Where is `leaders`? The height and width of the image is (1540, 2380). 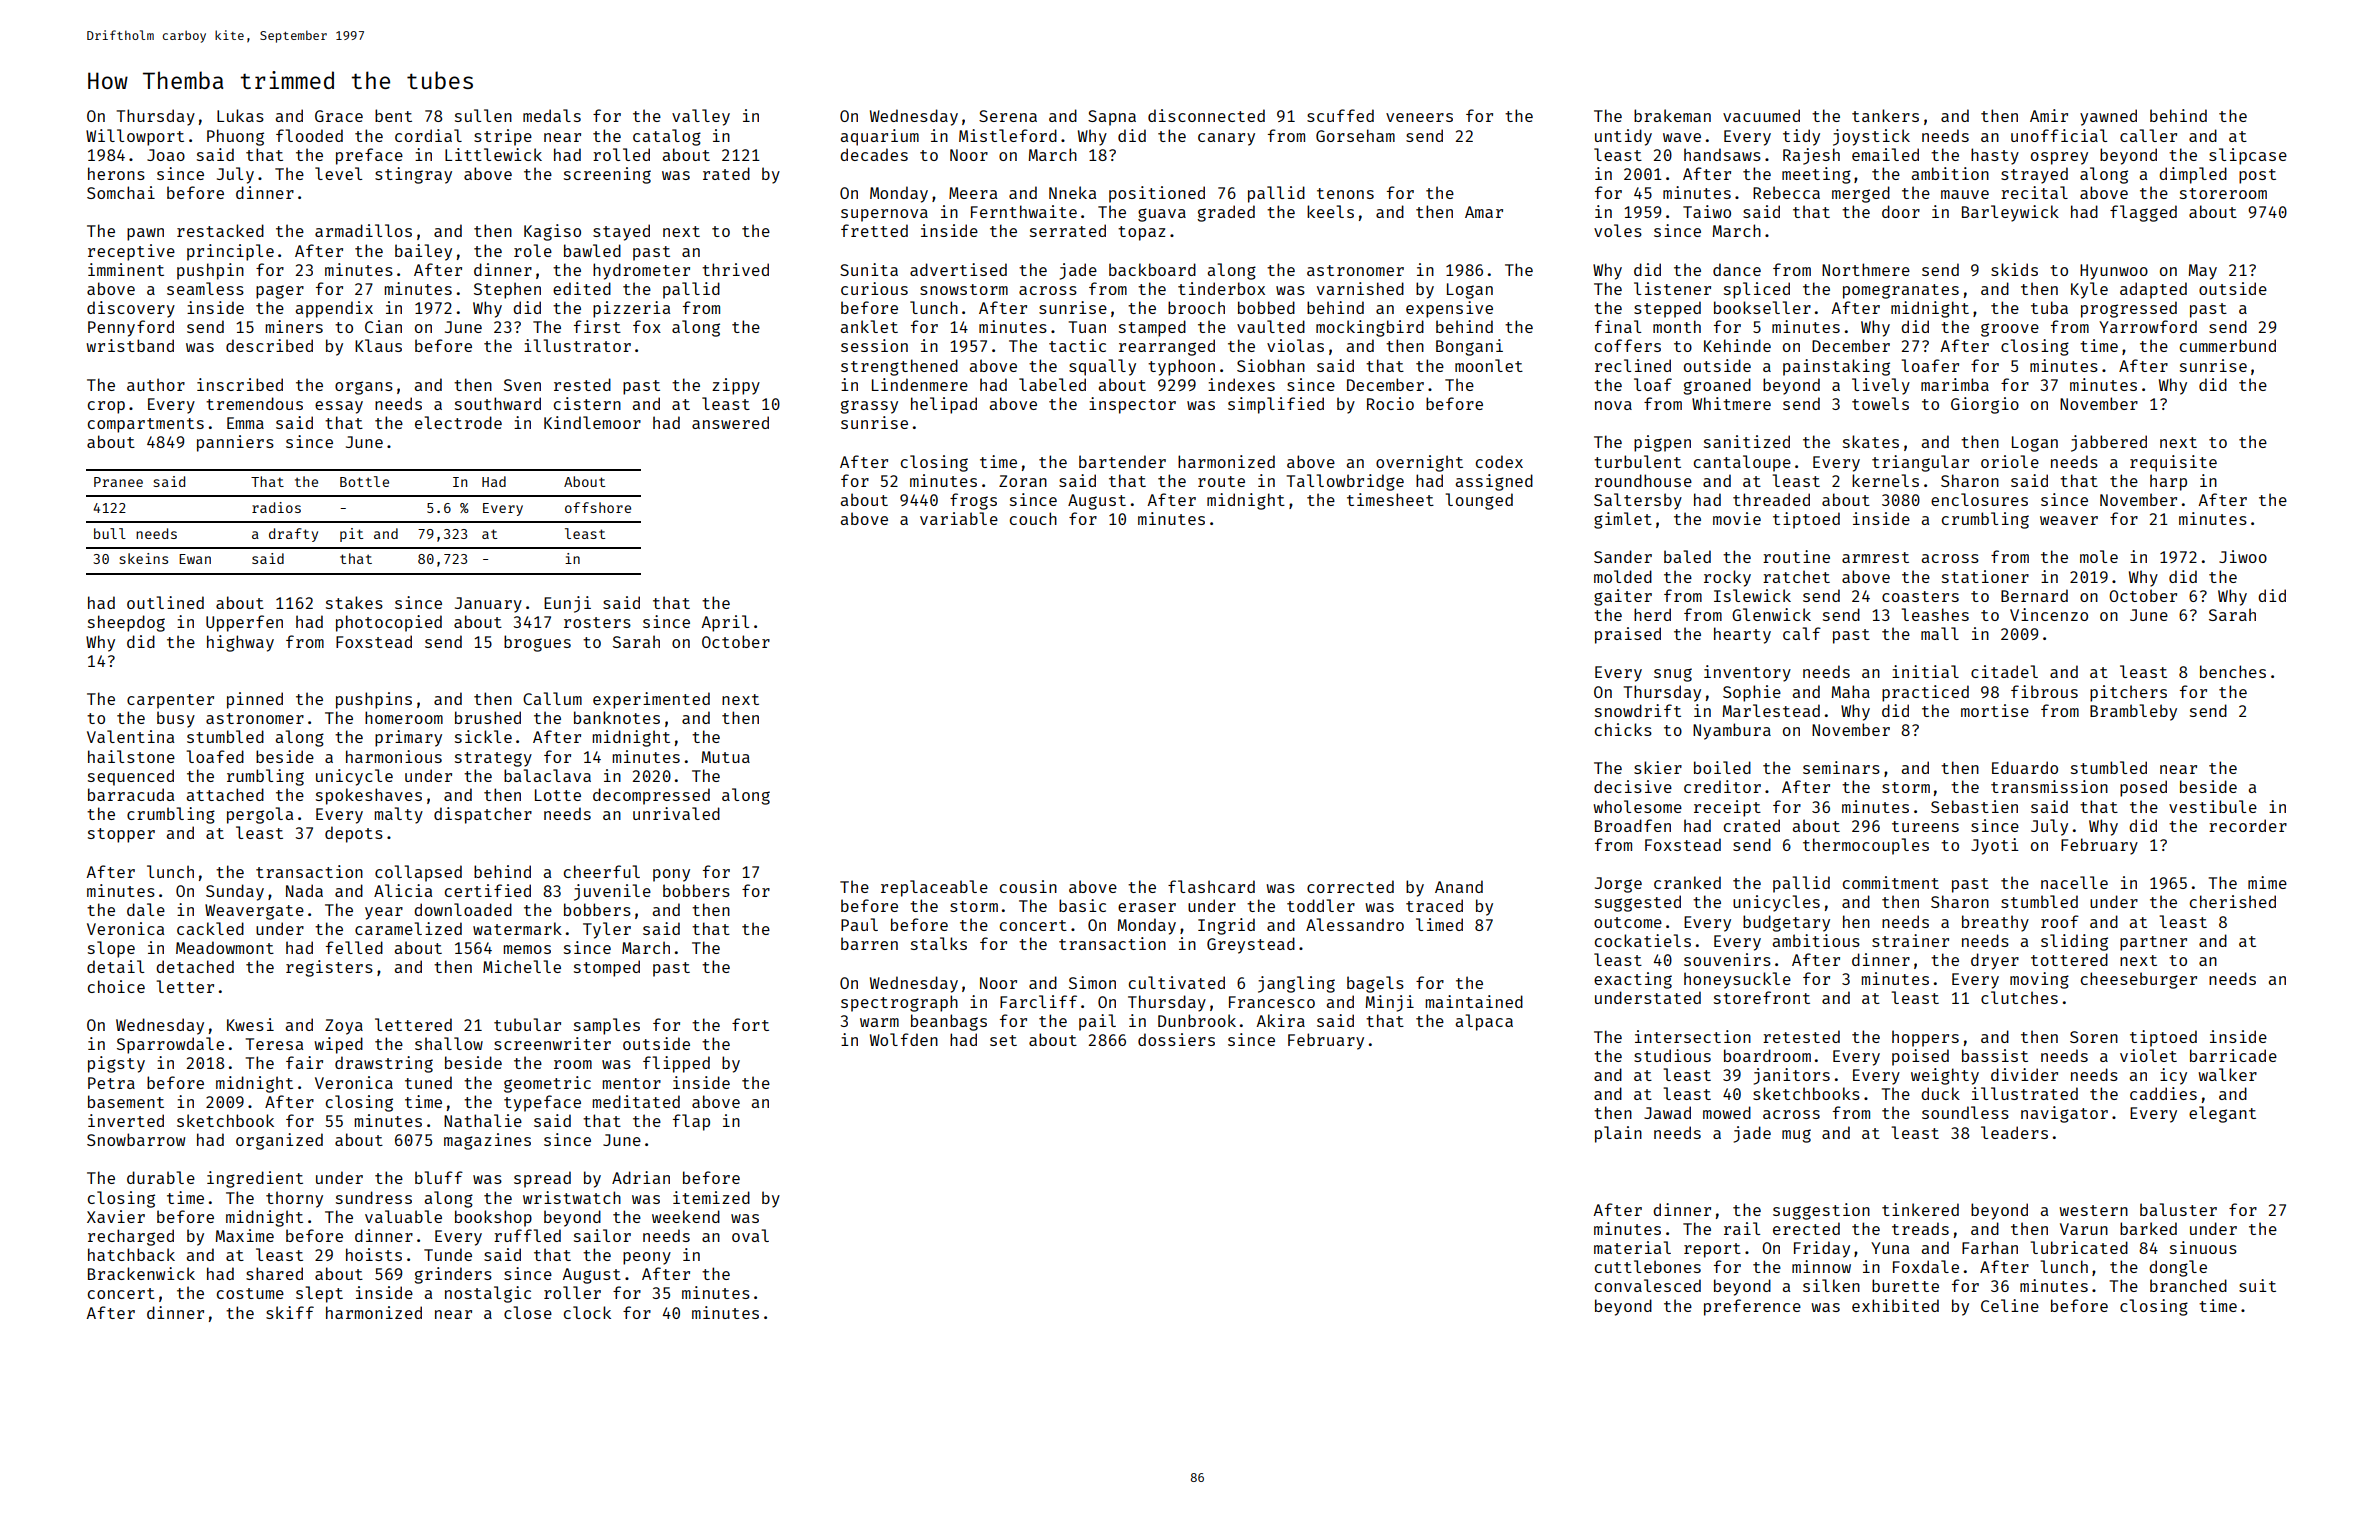 leaders is located at coordinates (2014, 1132).
